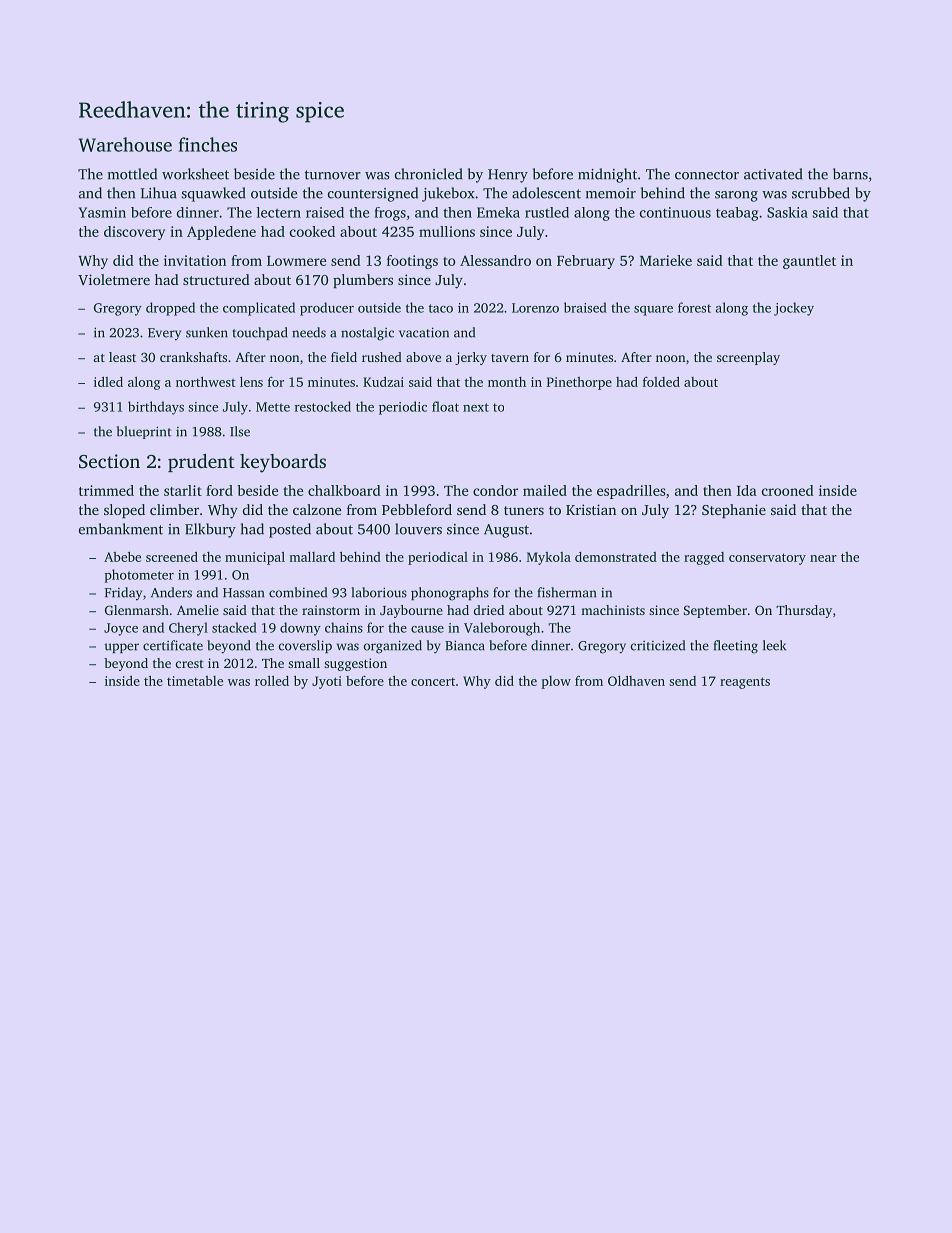  What do you see at coordinates (418, 529) in the image?
I see `louvers` at bounding box center [418, 529].
